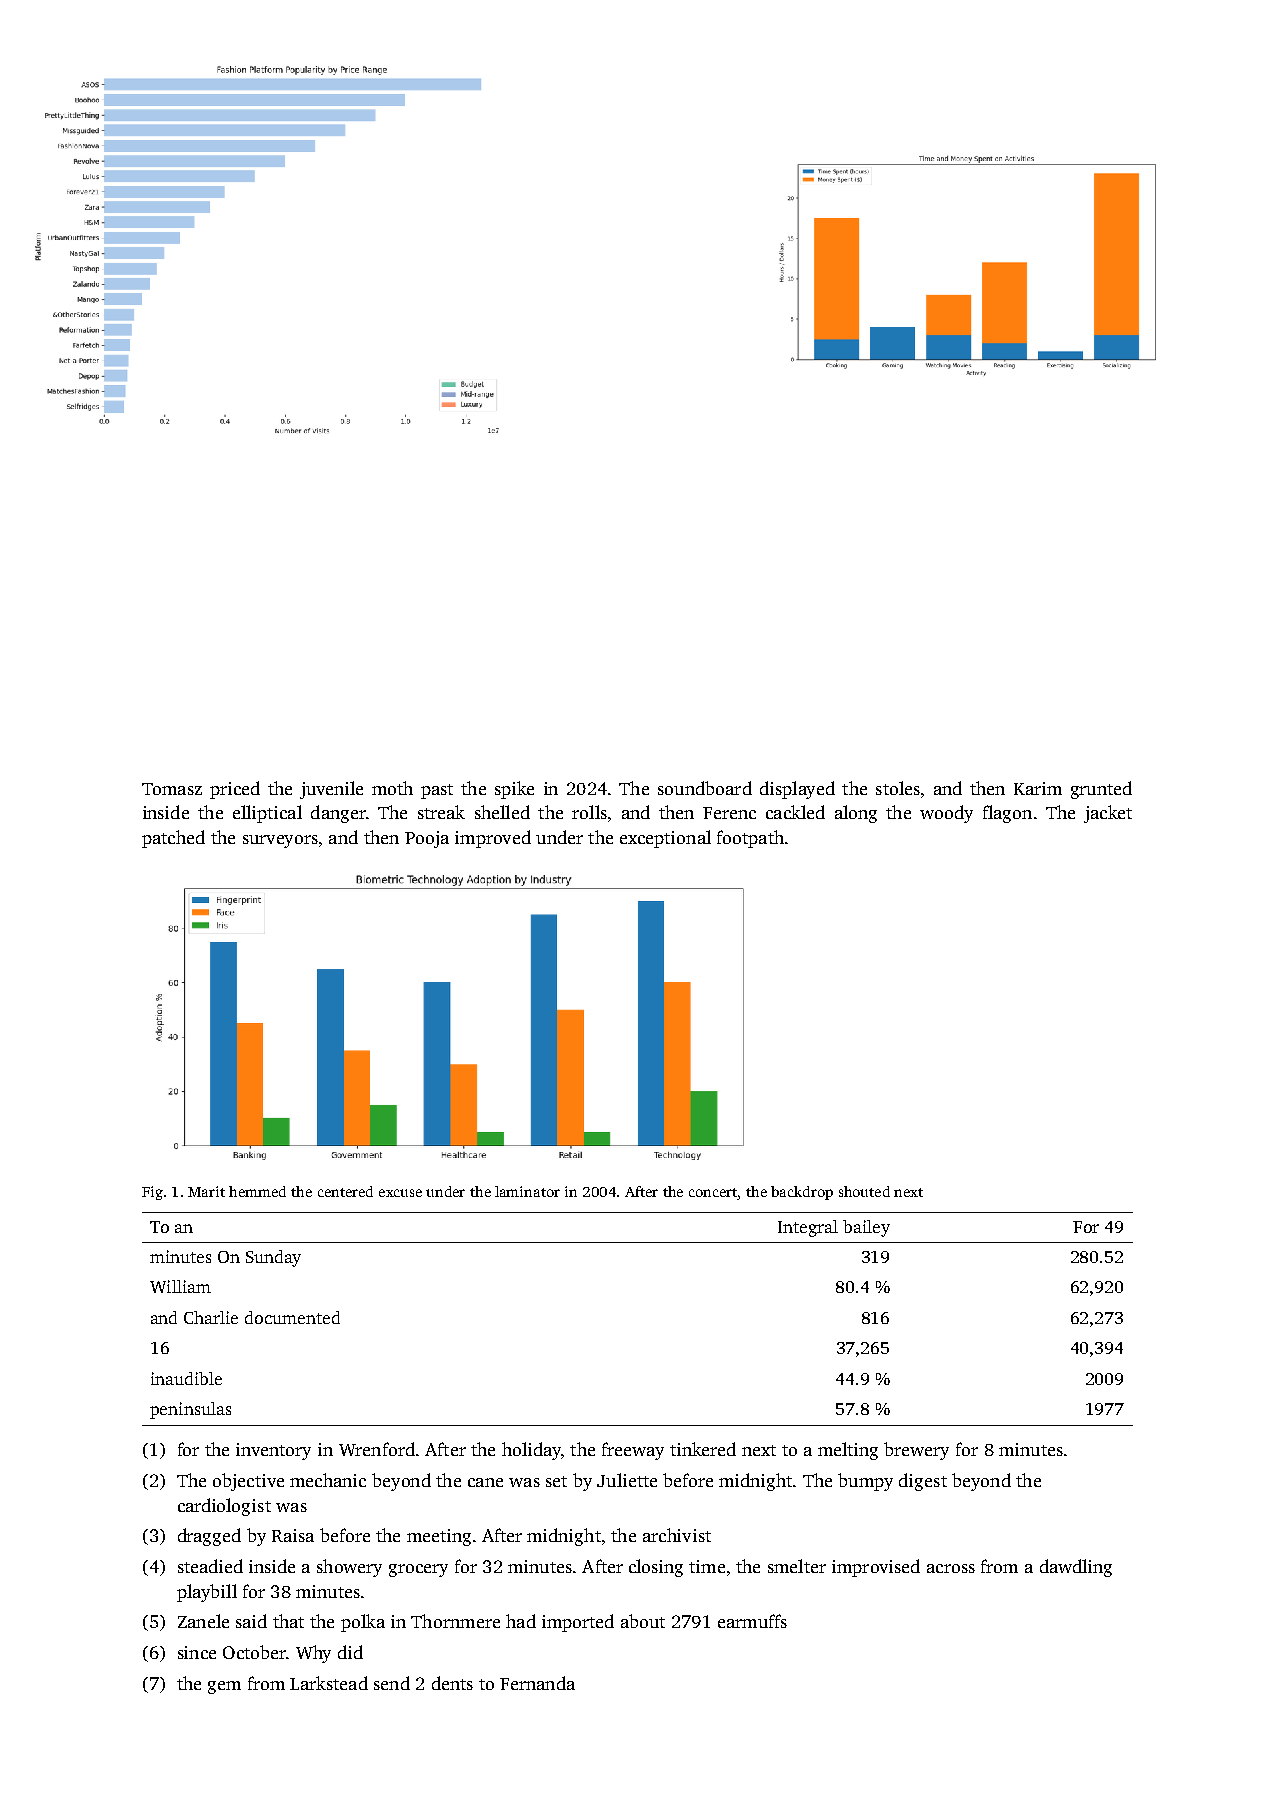 This page has height=1802, width=1274. What do you see at coordinates (808, 1228) in the page?
I see `Integral` at bounding box center [808, 1228].
